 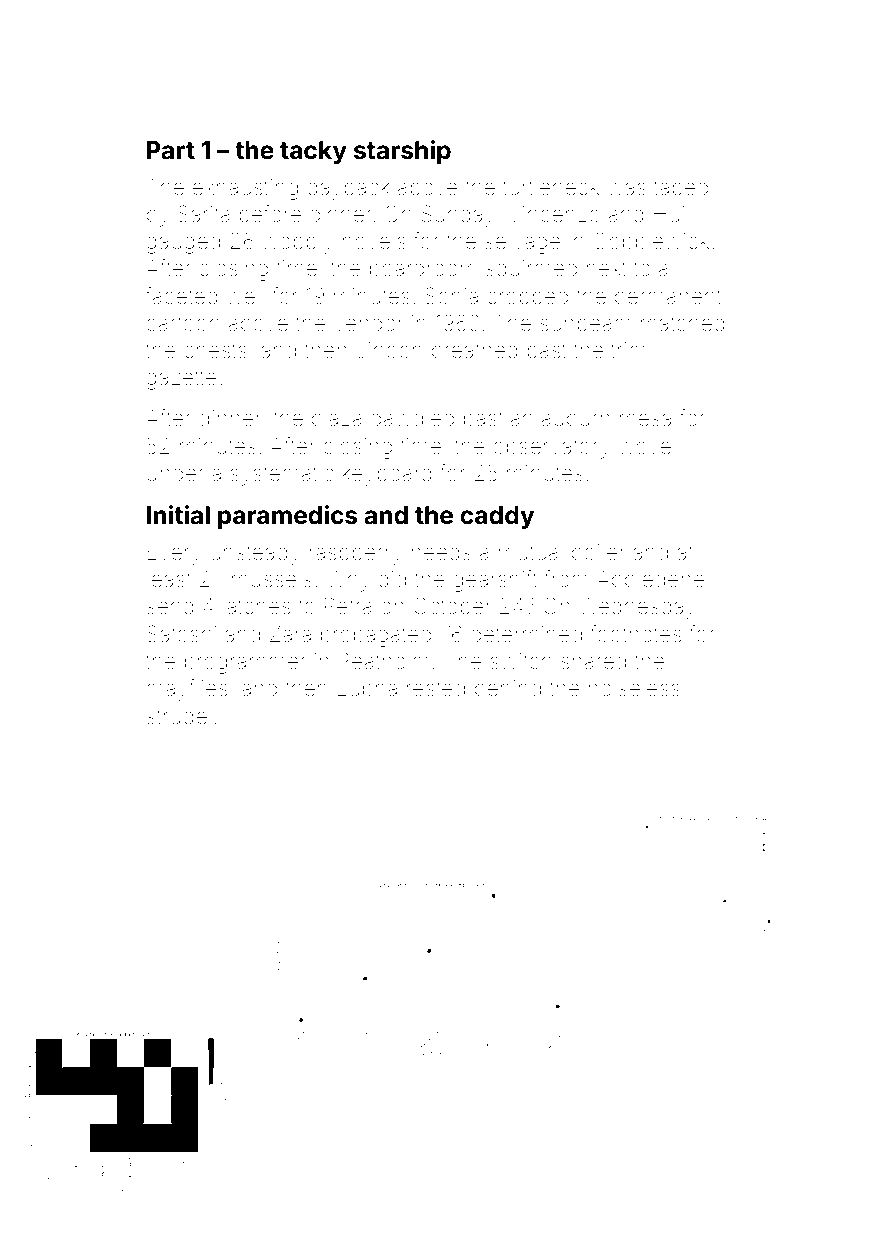 What do you see at coordinates (183, 243) in the screenshot?
I see `gauged` at bounding box center [183, 243].
